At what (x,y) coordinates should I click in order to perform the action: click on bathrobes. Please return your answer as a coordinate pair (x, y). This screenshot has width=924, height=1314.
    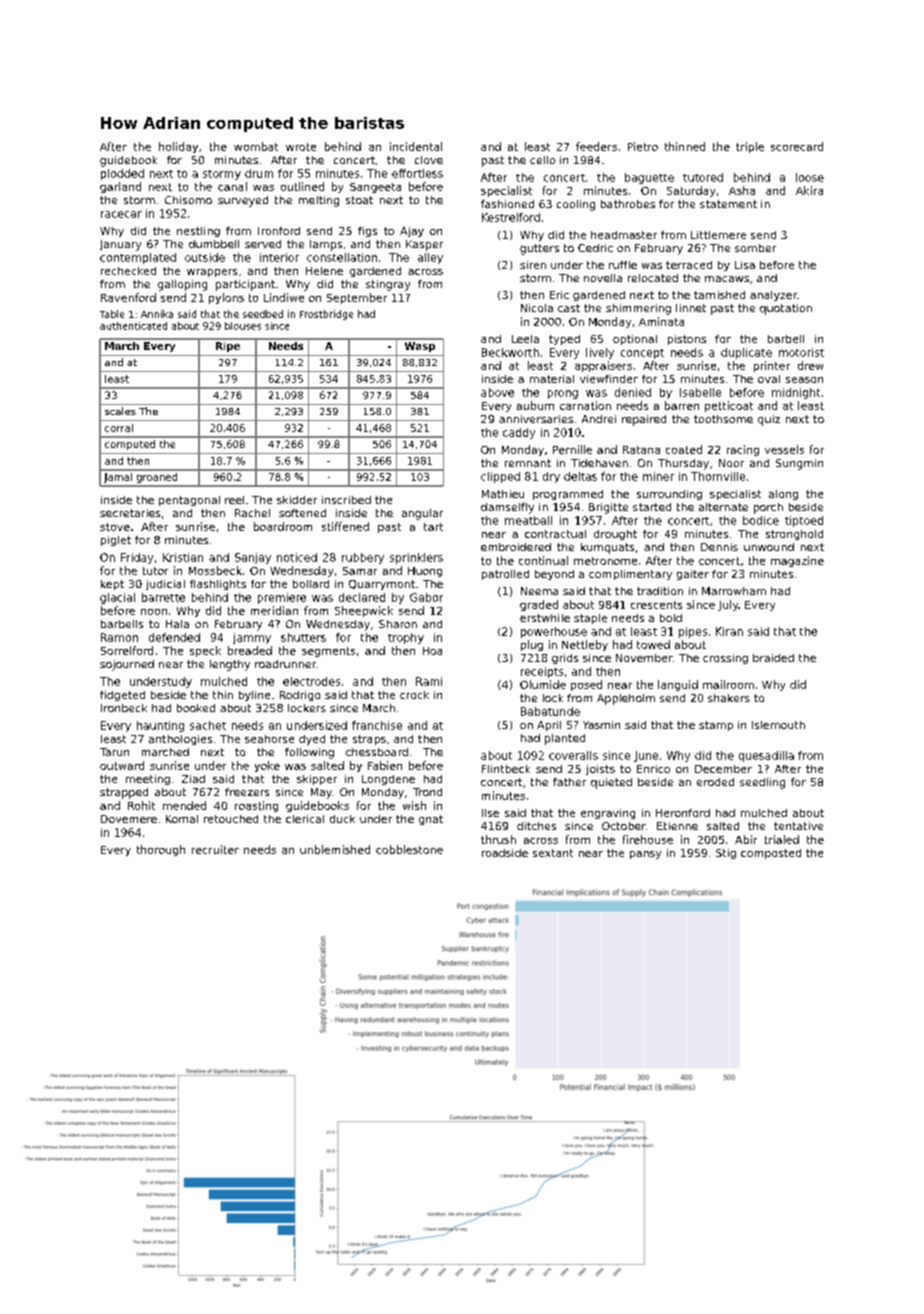
    Looking at the image, I should click on (628, 204).
